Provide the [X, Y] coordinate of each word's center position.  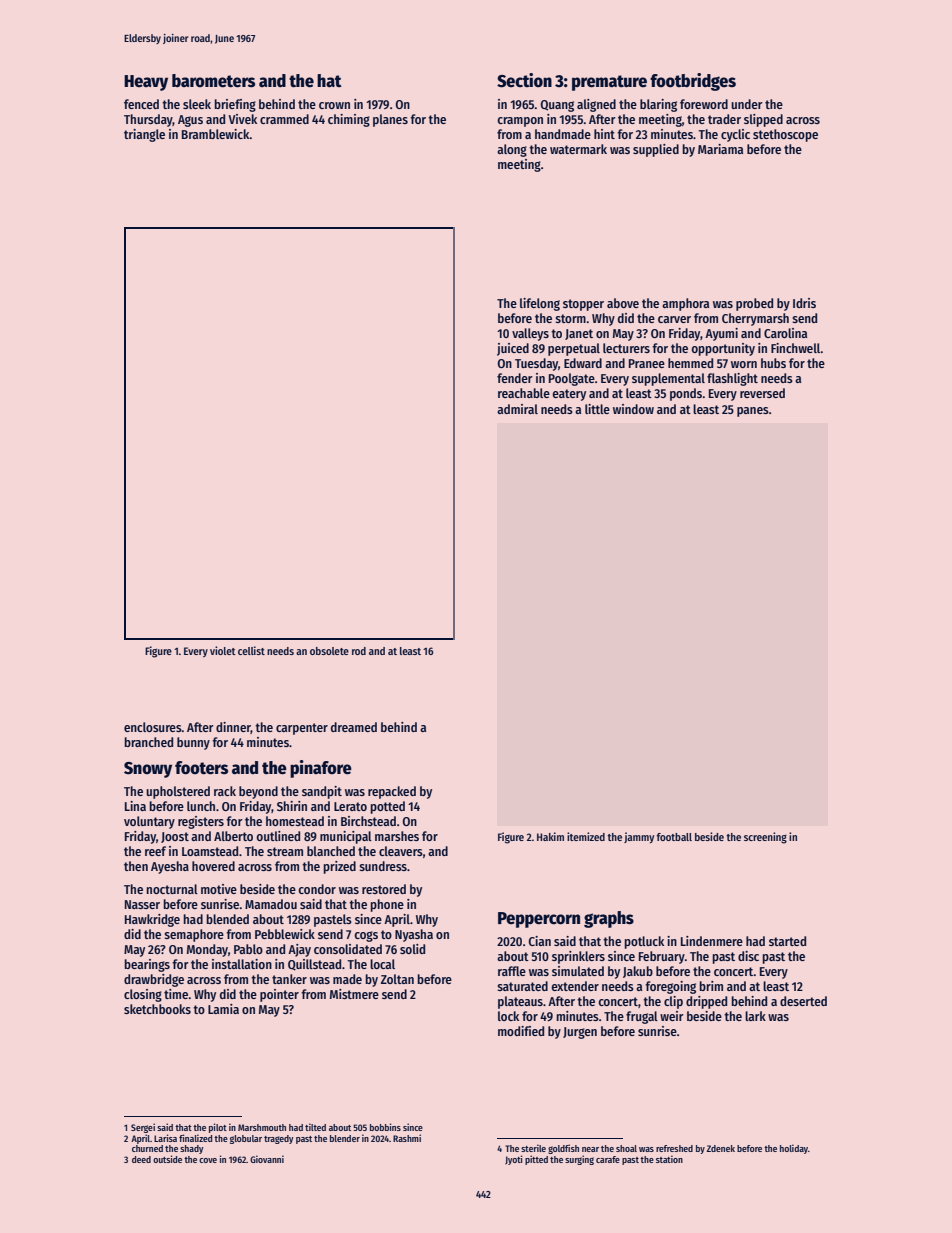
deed [141, 1159]
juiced [513, 349]
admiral [517, 409]
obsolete [329, 651]
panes [753, 412]
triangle [144, 135]
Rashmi [407, 1138]
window [633, 409]
